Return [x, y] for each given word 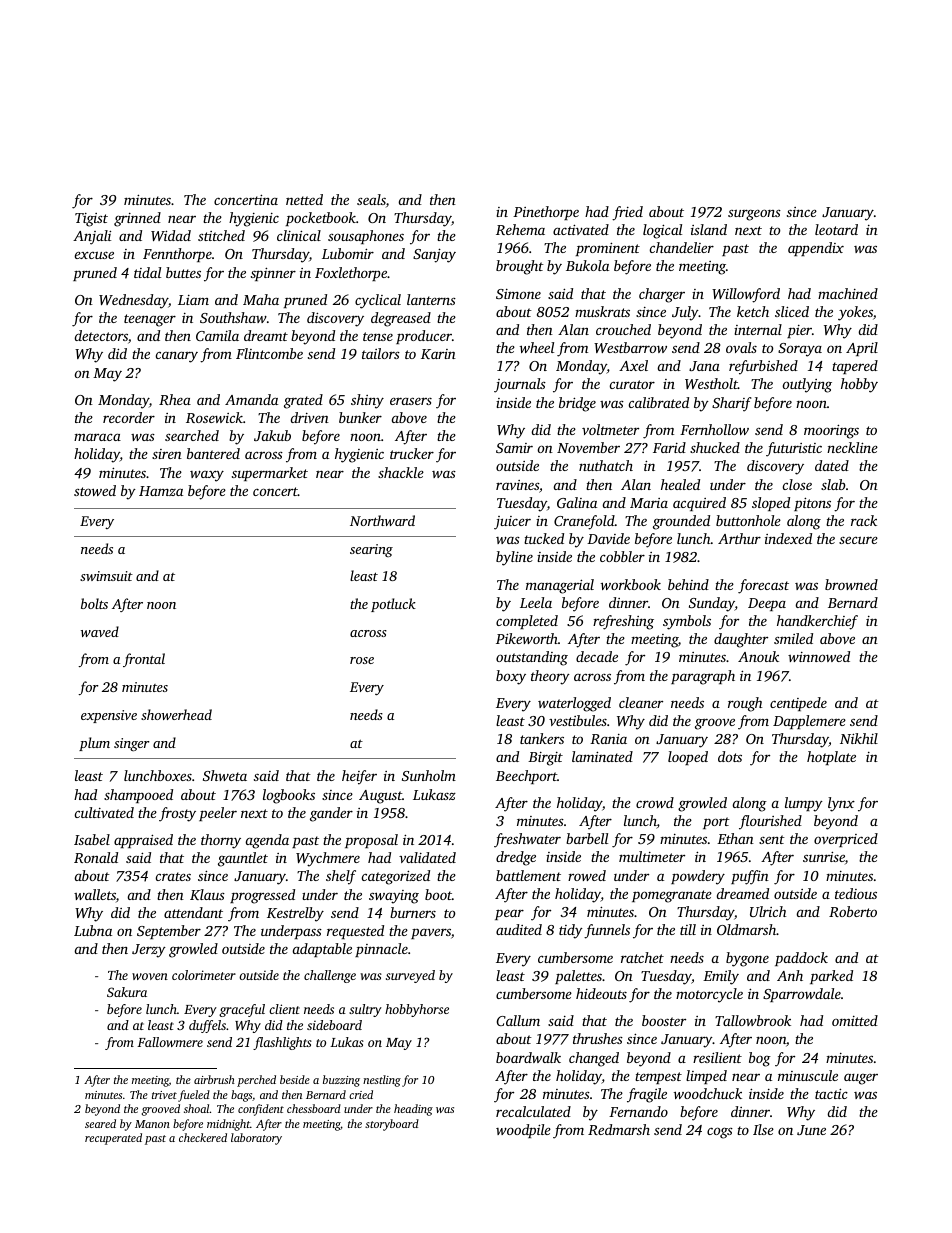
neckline [852, 447]
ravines [517, 485]
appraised [143, 841]
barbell [587, 838]
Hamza [161, 491]
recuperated [113, 1139]
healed [680, 484]
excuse [94, 255]
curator [632, 384]
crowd [655, 802]
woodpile [523, 1131]
